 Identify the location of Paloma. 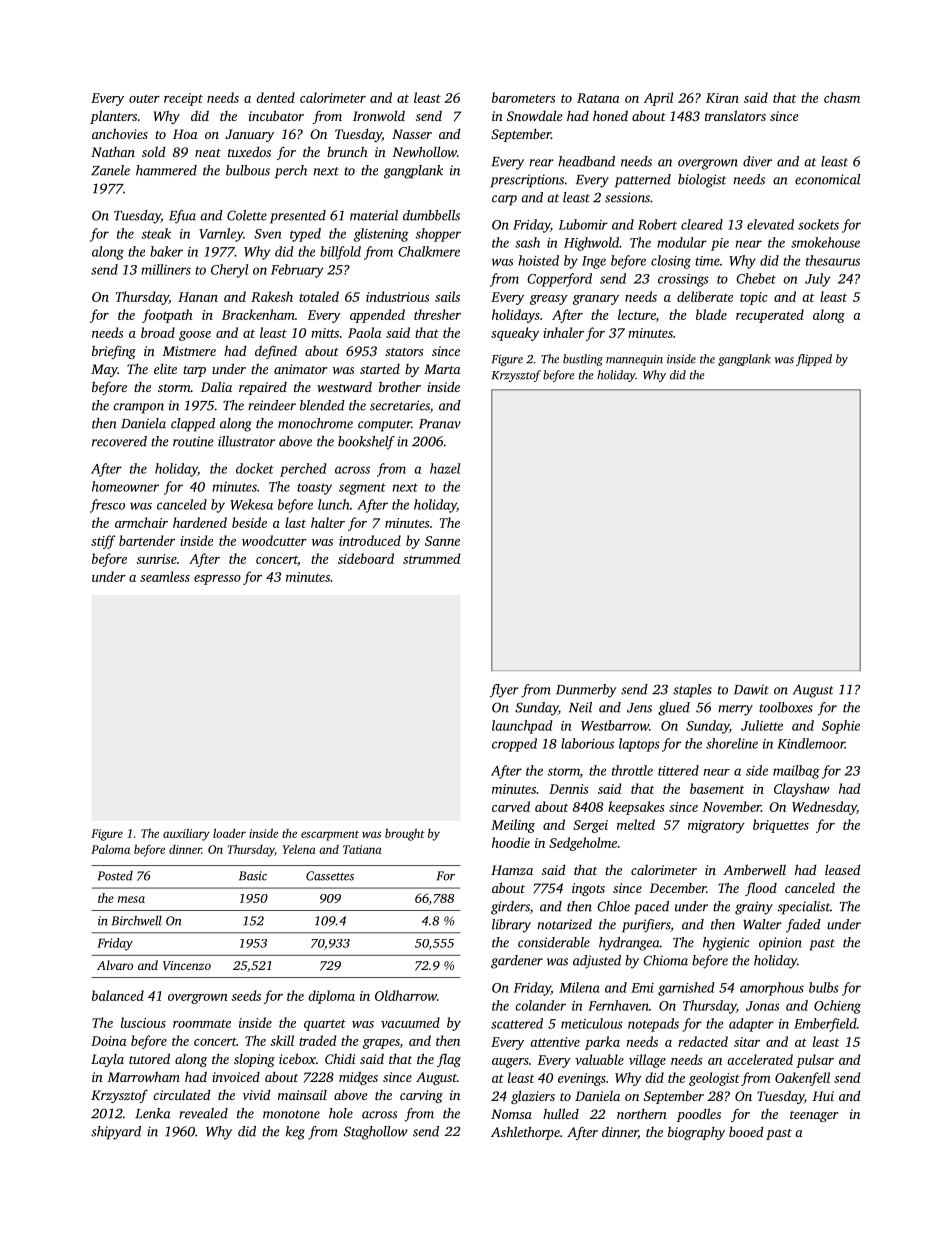
(110, 849).
